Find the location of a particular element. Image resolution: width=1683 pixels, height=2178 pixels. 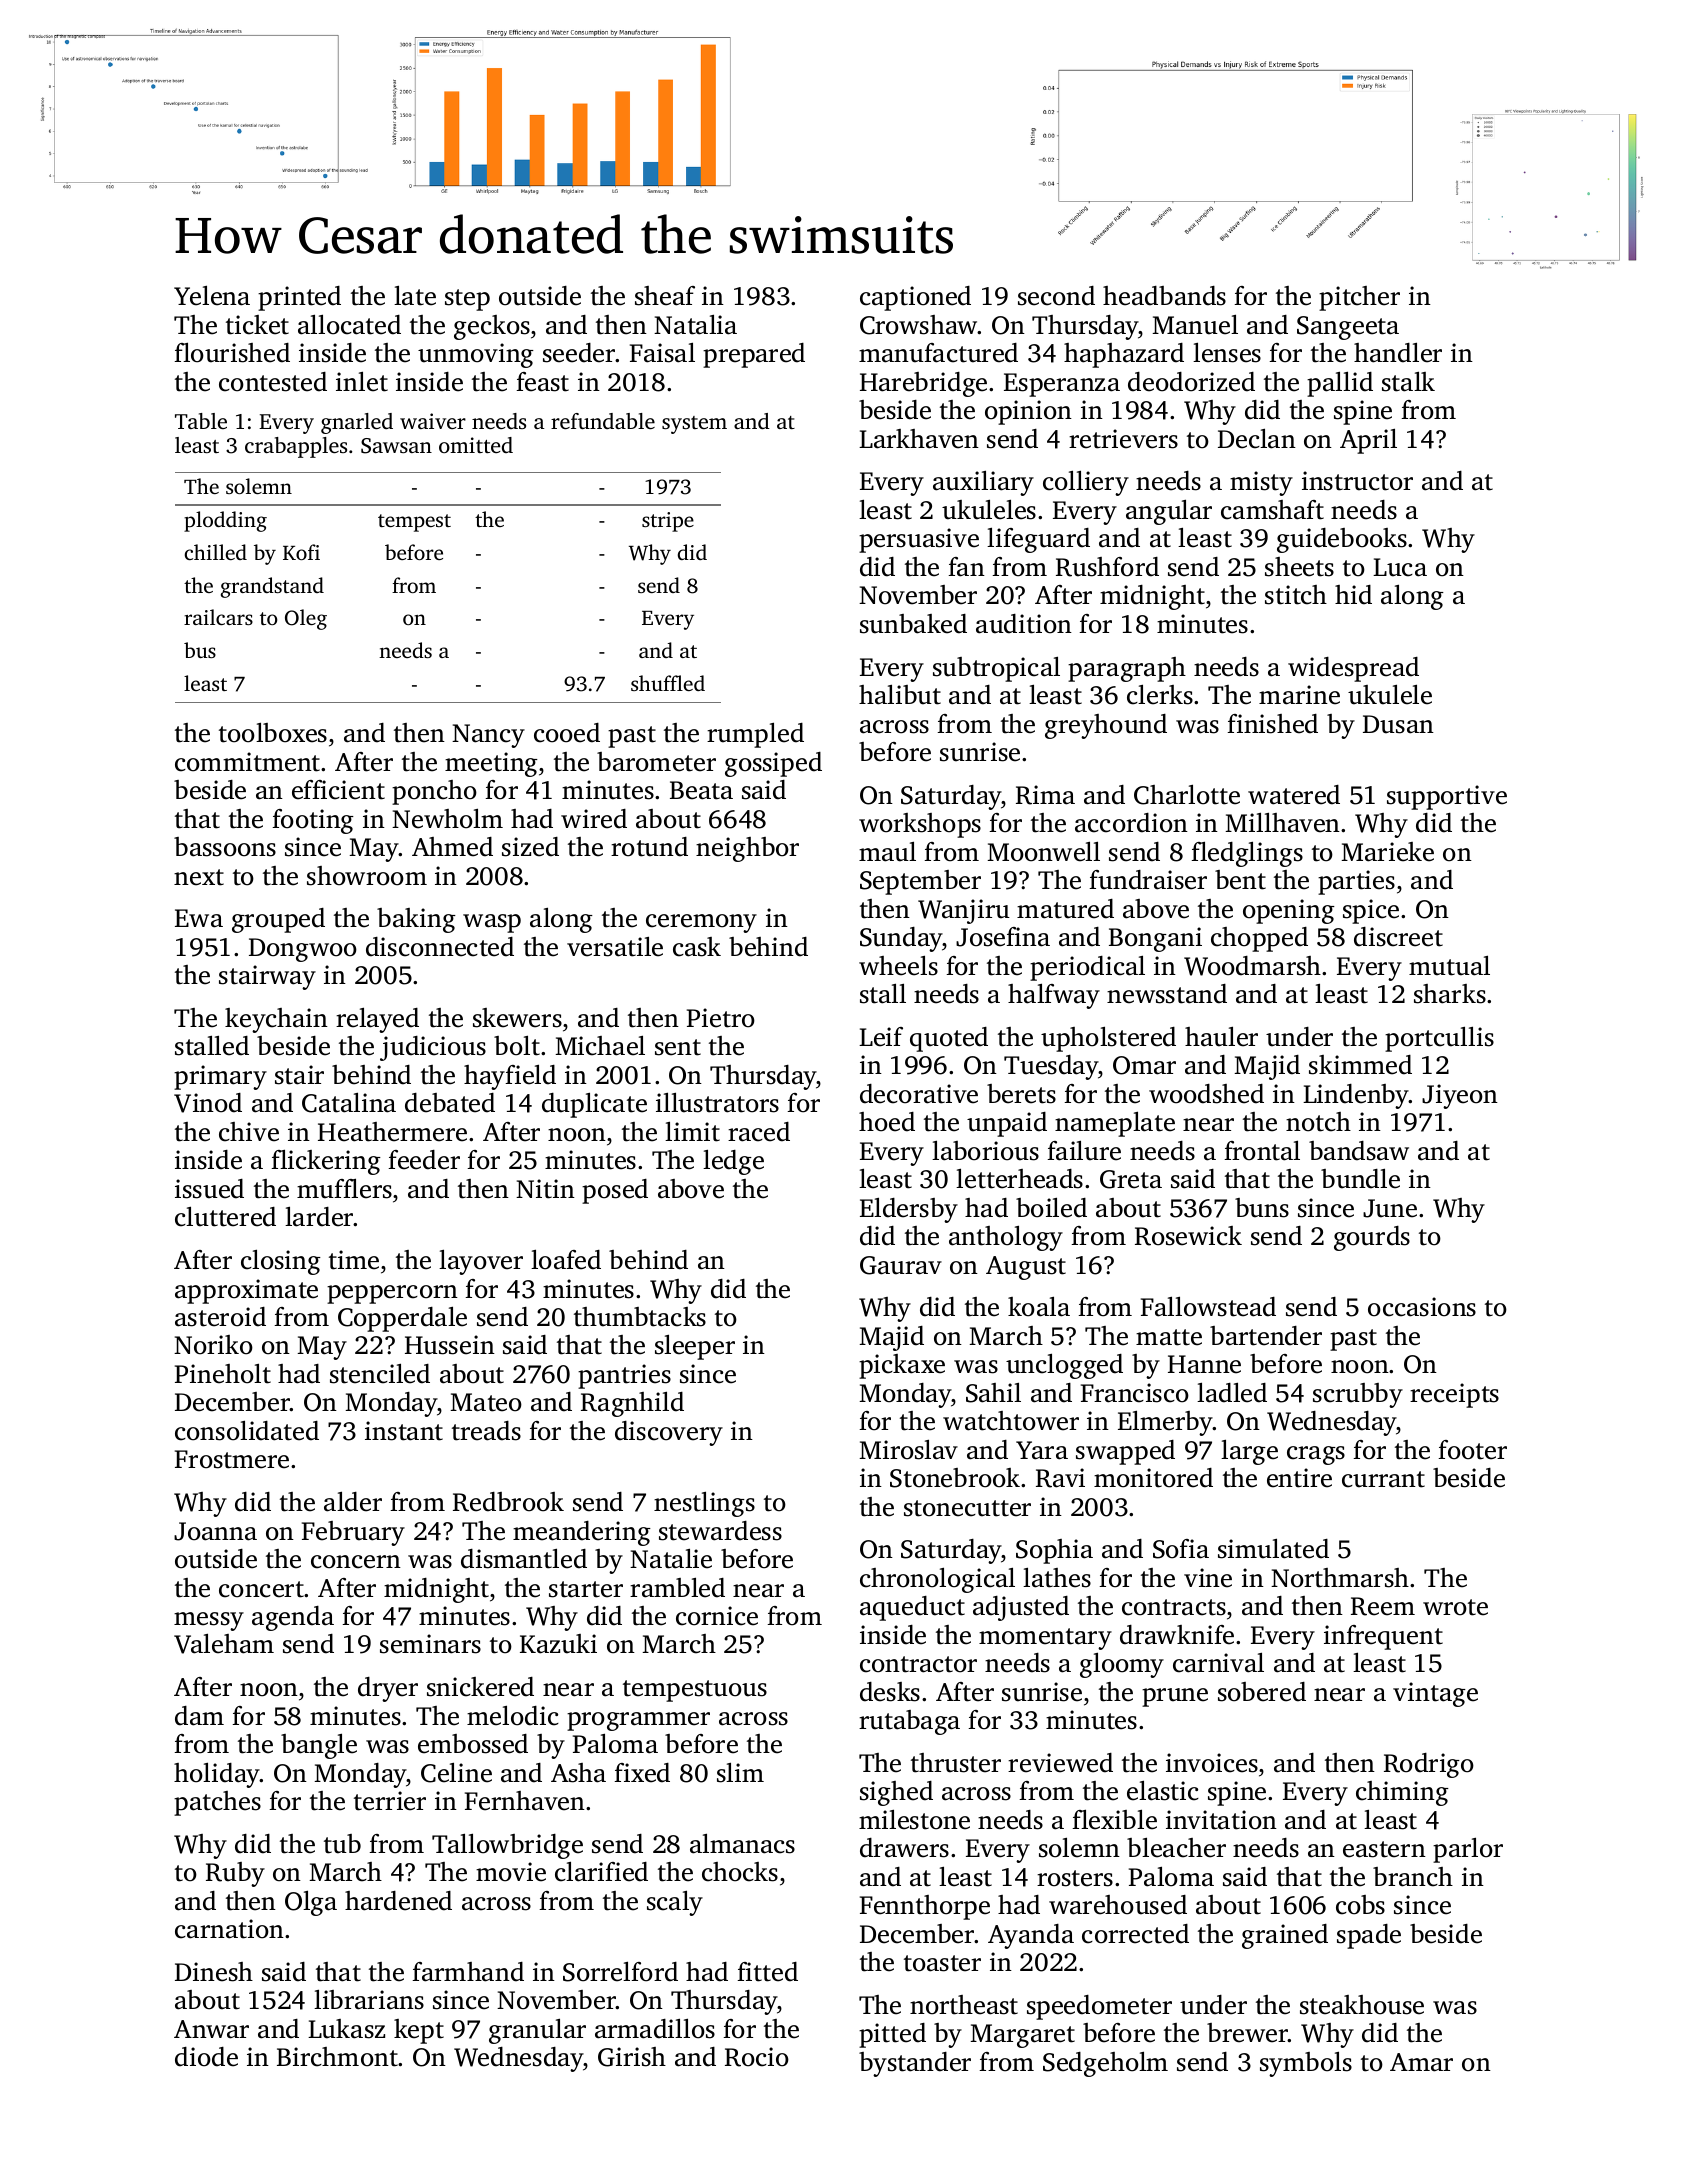

steakhouse is located at coordinates (1362, 2005).
